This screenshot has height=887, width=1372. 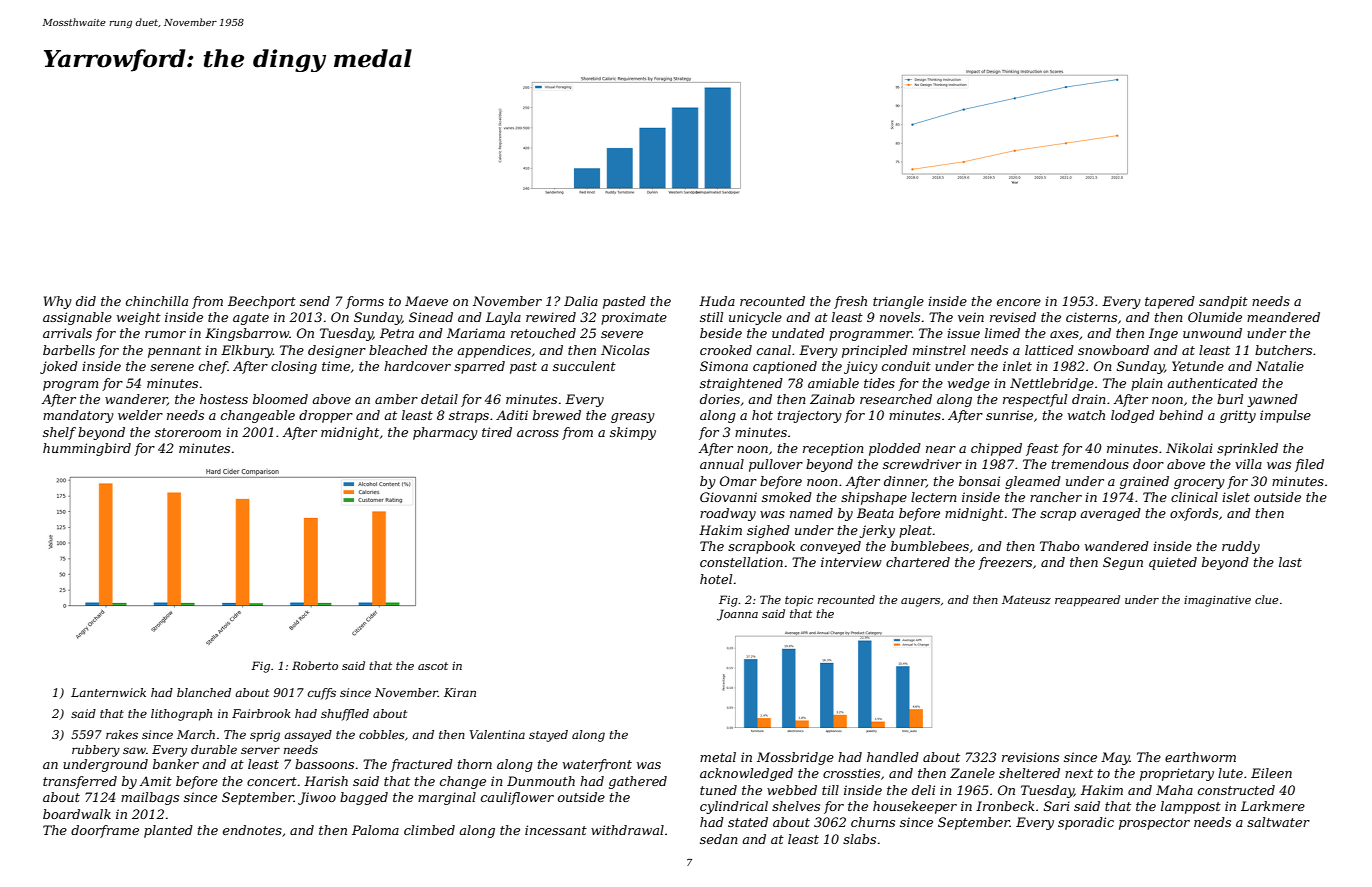 What do you see at coordinates (375, 830) in the screenshot?
I see `Paloma` at bounding box center [375, 830].
